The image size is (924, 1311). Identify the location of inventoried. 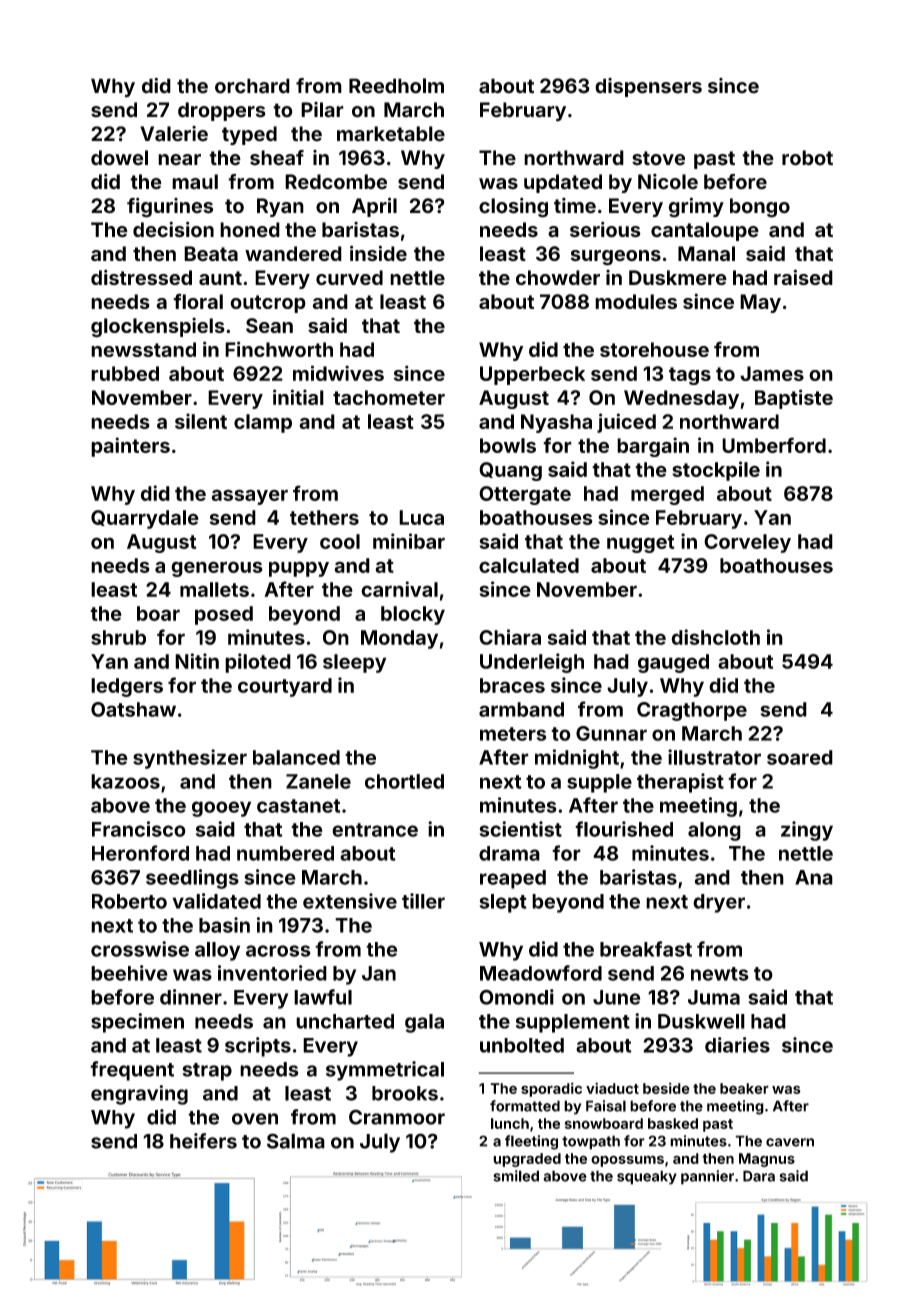
(272, 973).
